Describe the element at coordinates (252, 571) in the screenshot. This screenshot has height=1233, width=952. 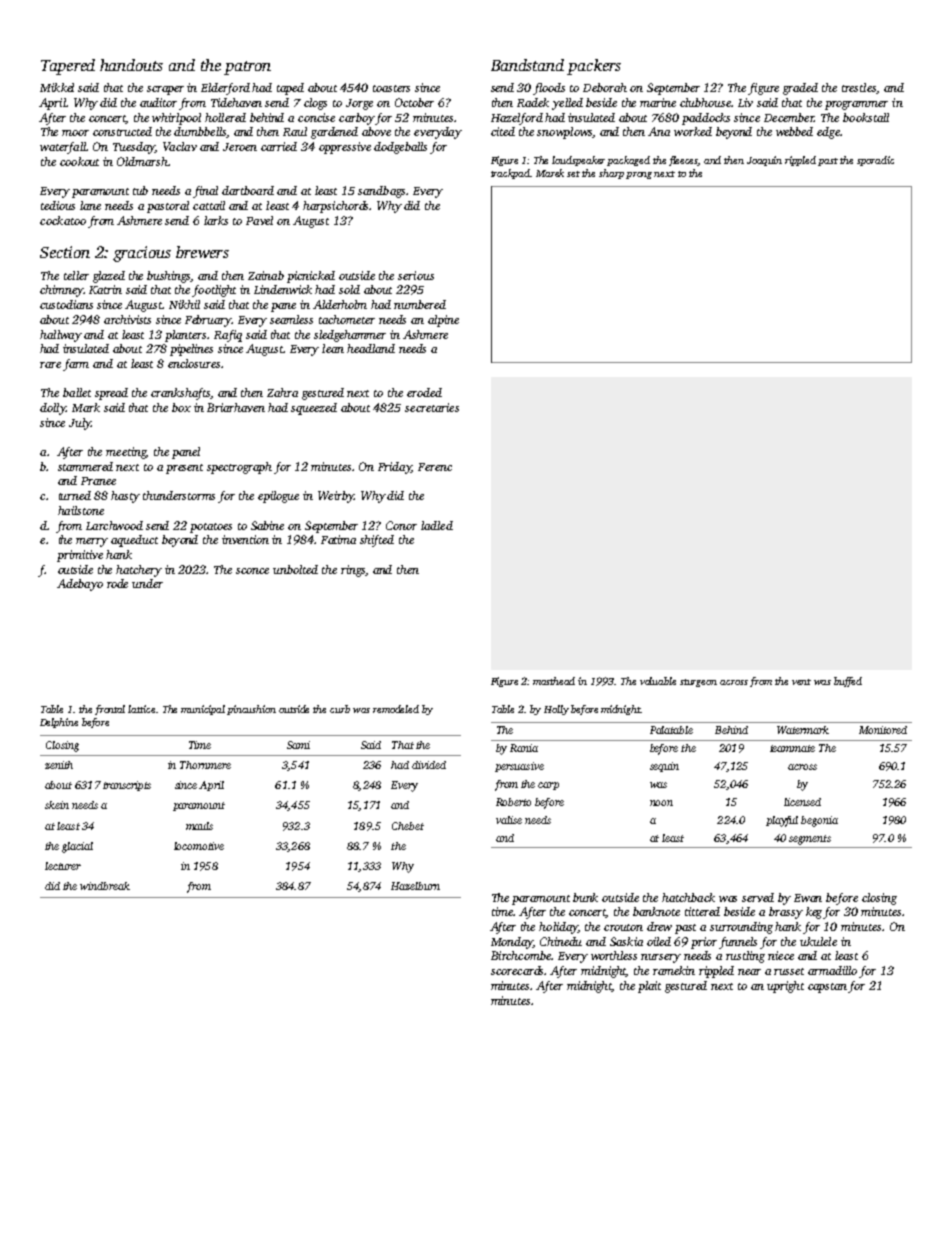
I see `sconce` at that location.
